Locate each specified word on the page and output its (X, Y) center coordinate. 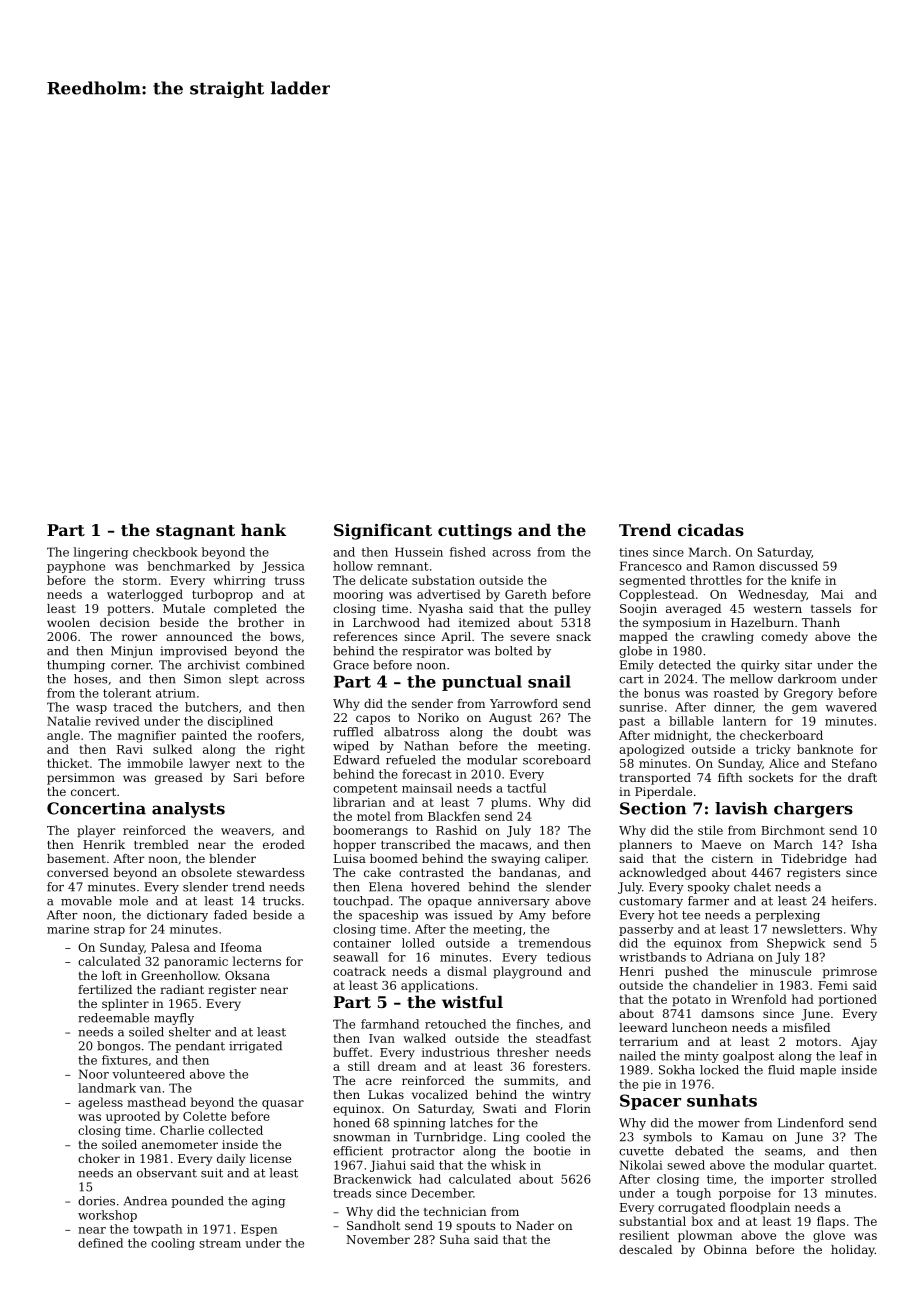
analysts (188, 810)
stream (220, 1243)
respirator (433, 652)
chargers (813, 810)
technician (455, 1211)
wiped (351, 747)
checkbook (165, 552)
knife (806, 580)
